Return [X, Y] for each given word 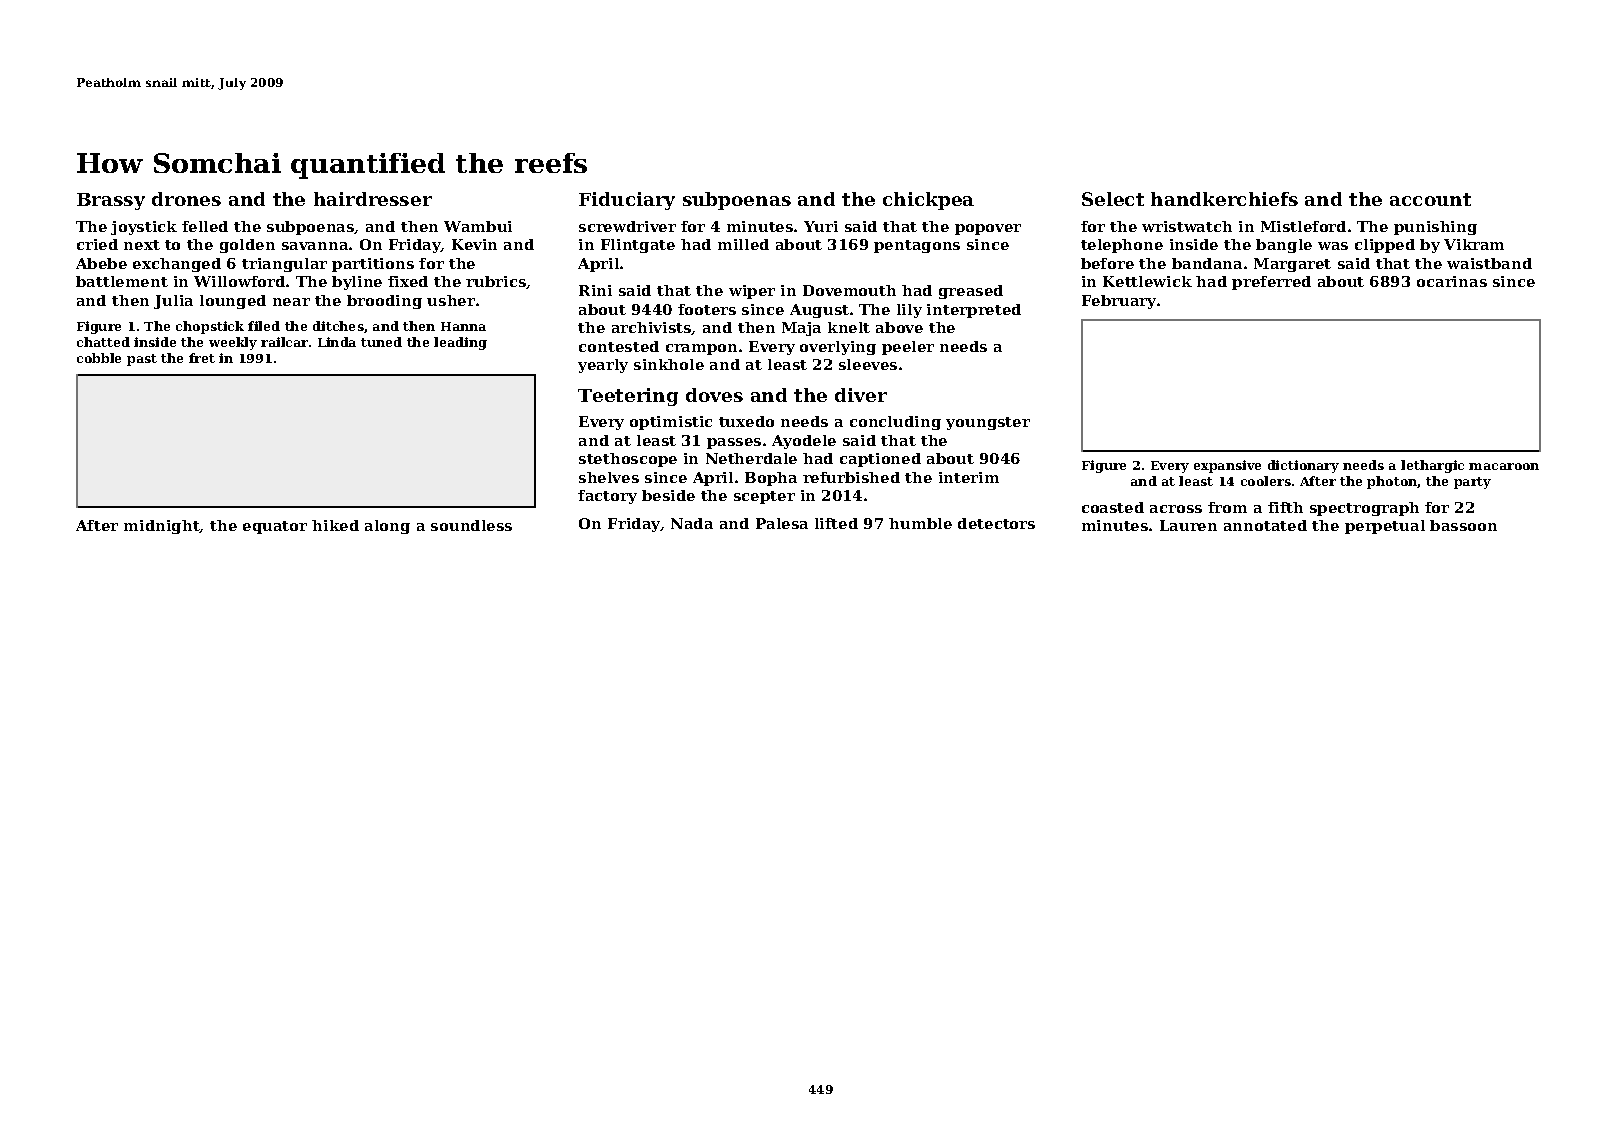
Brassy [111, 201]
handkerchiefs [1224, 199]
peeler [908, 348]
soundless [471, 525]
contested [619, 346]
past [142, 360]
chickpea [928, 201]
